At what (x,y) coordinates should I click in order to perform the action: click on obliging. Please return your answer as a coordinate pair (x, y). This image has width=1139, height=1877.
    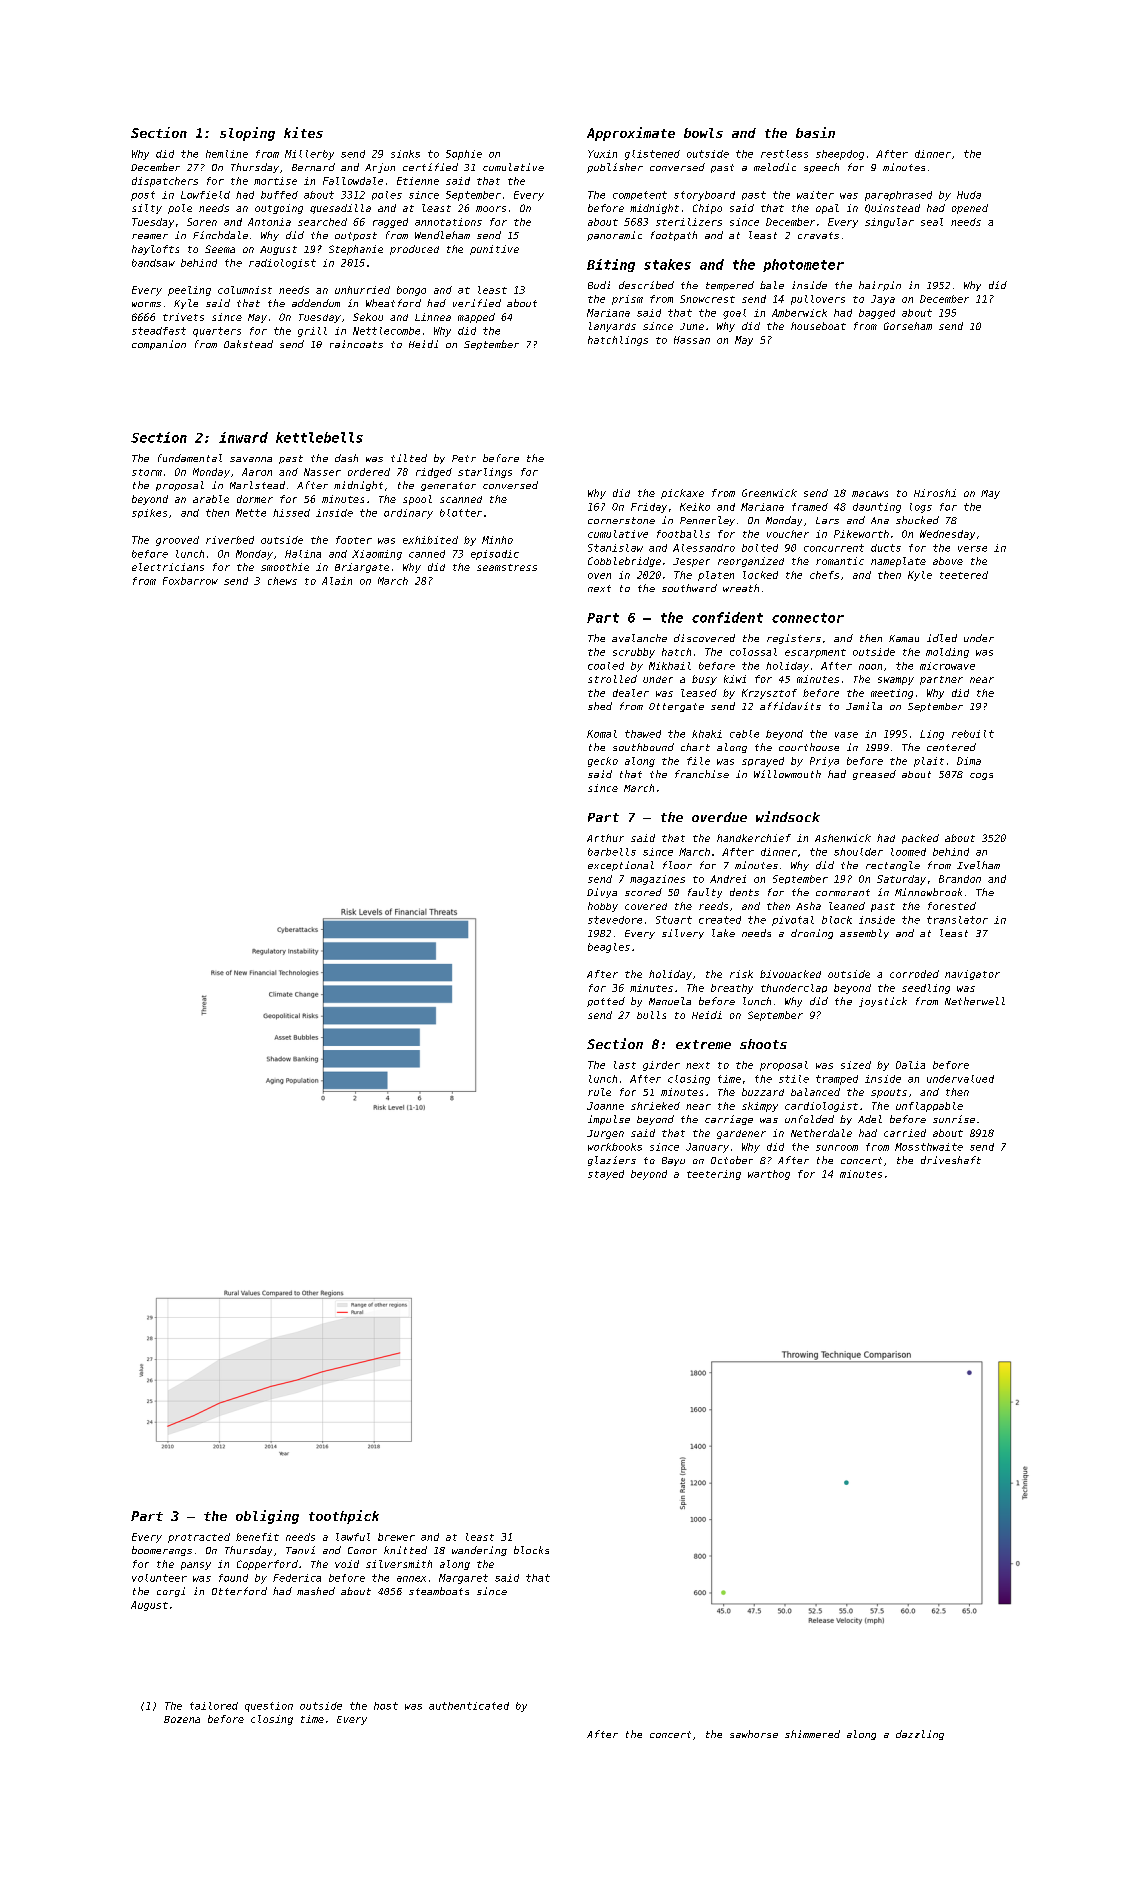
    Looking at the image, I should click on (267, 1517).
